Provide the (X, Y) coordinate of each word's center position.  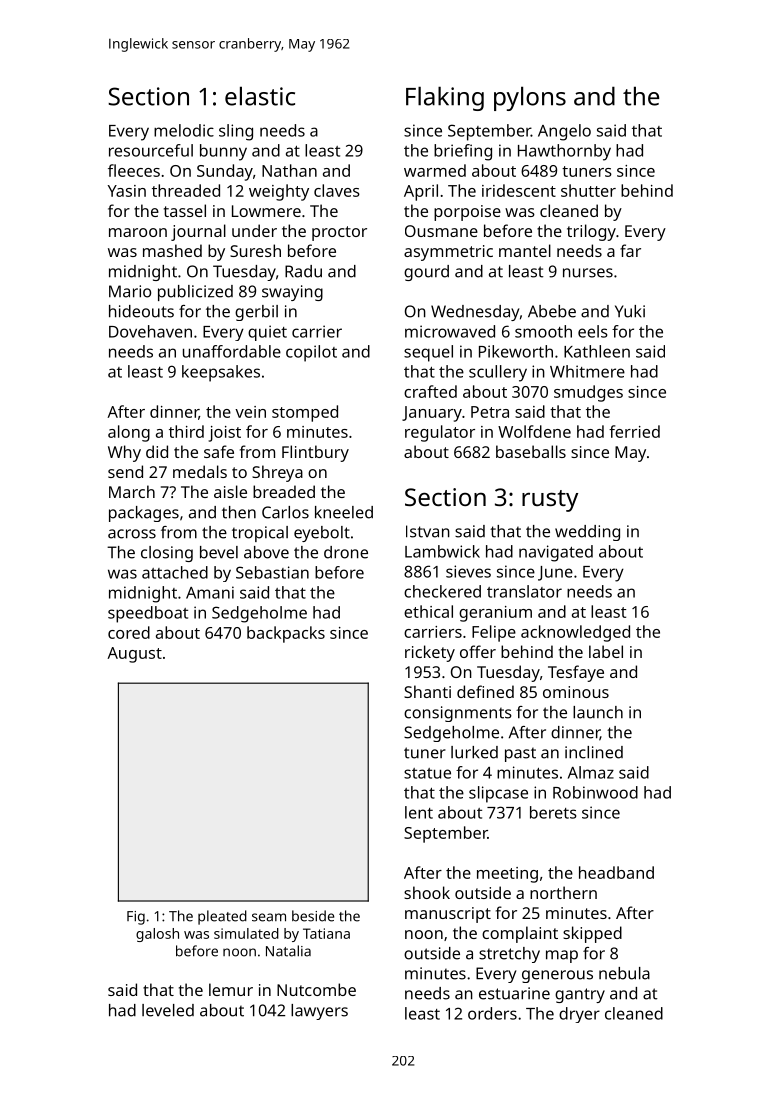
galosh (157, 935)
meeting (507, 875)
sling (236, 132)
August (134, 655)
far (630, 250)
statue (427, 773)
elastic (260, 96)
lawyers (319, 1012)
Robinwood (595, 792)
